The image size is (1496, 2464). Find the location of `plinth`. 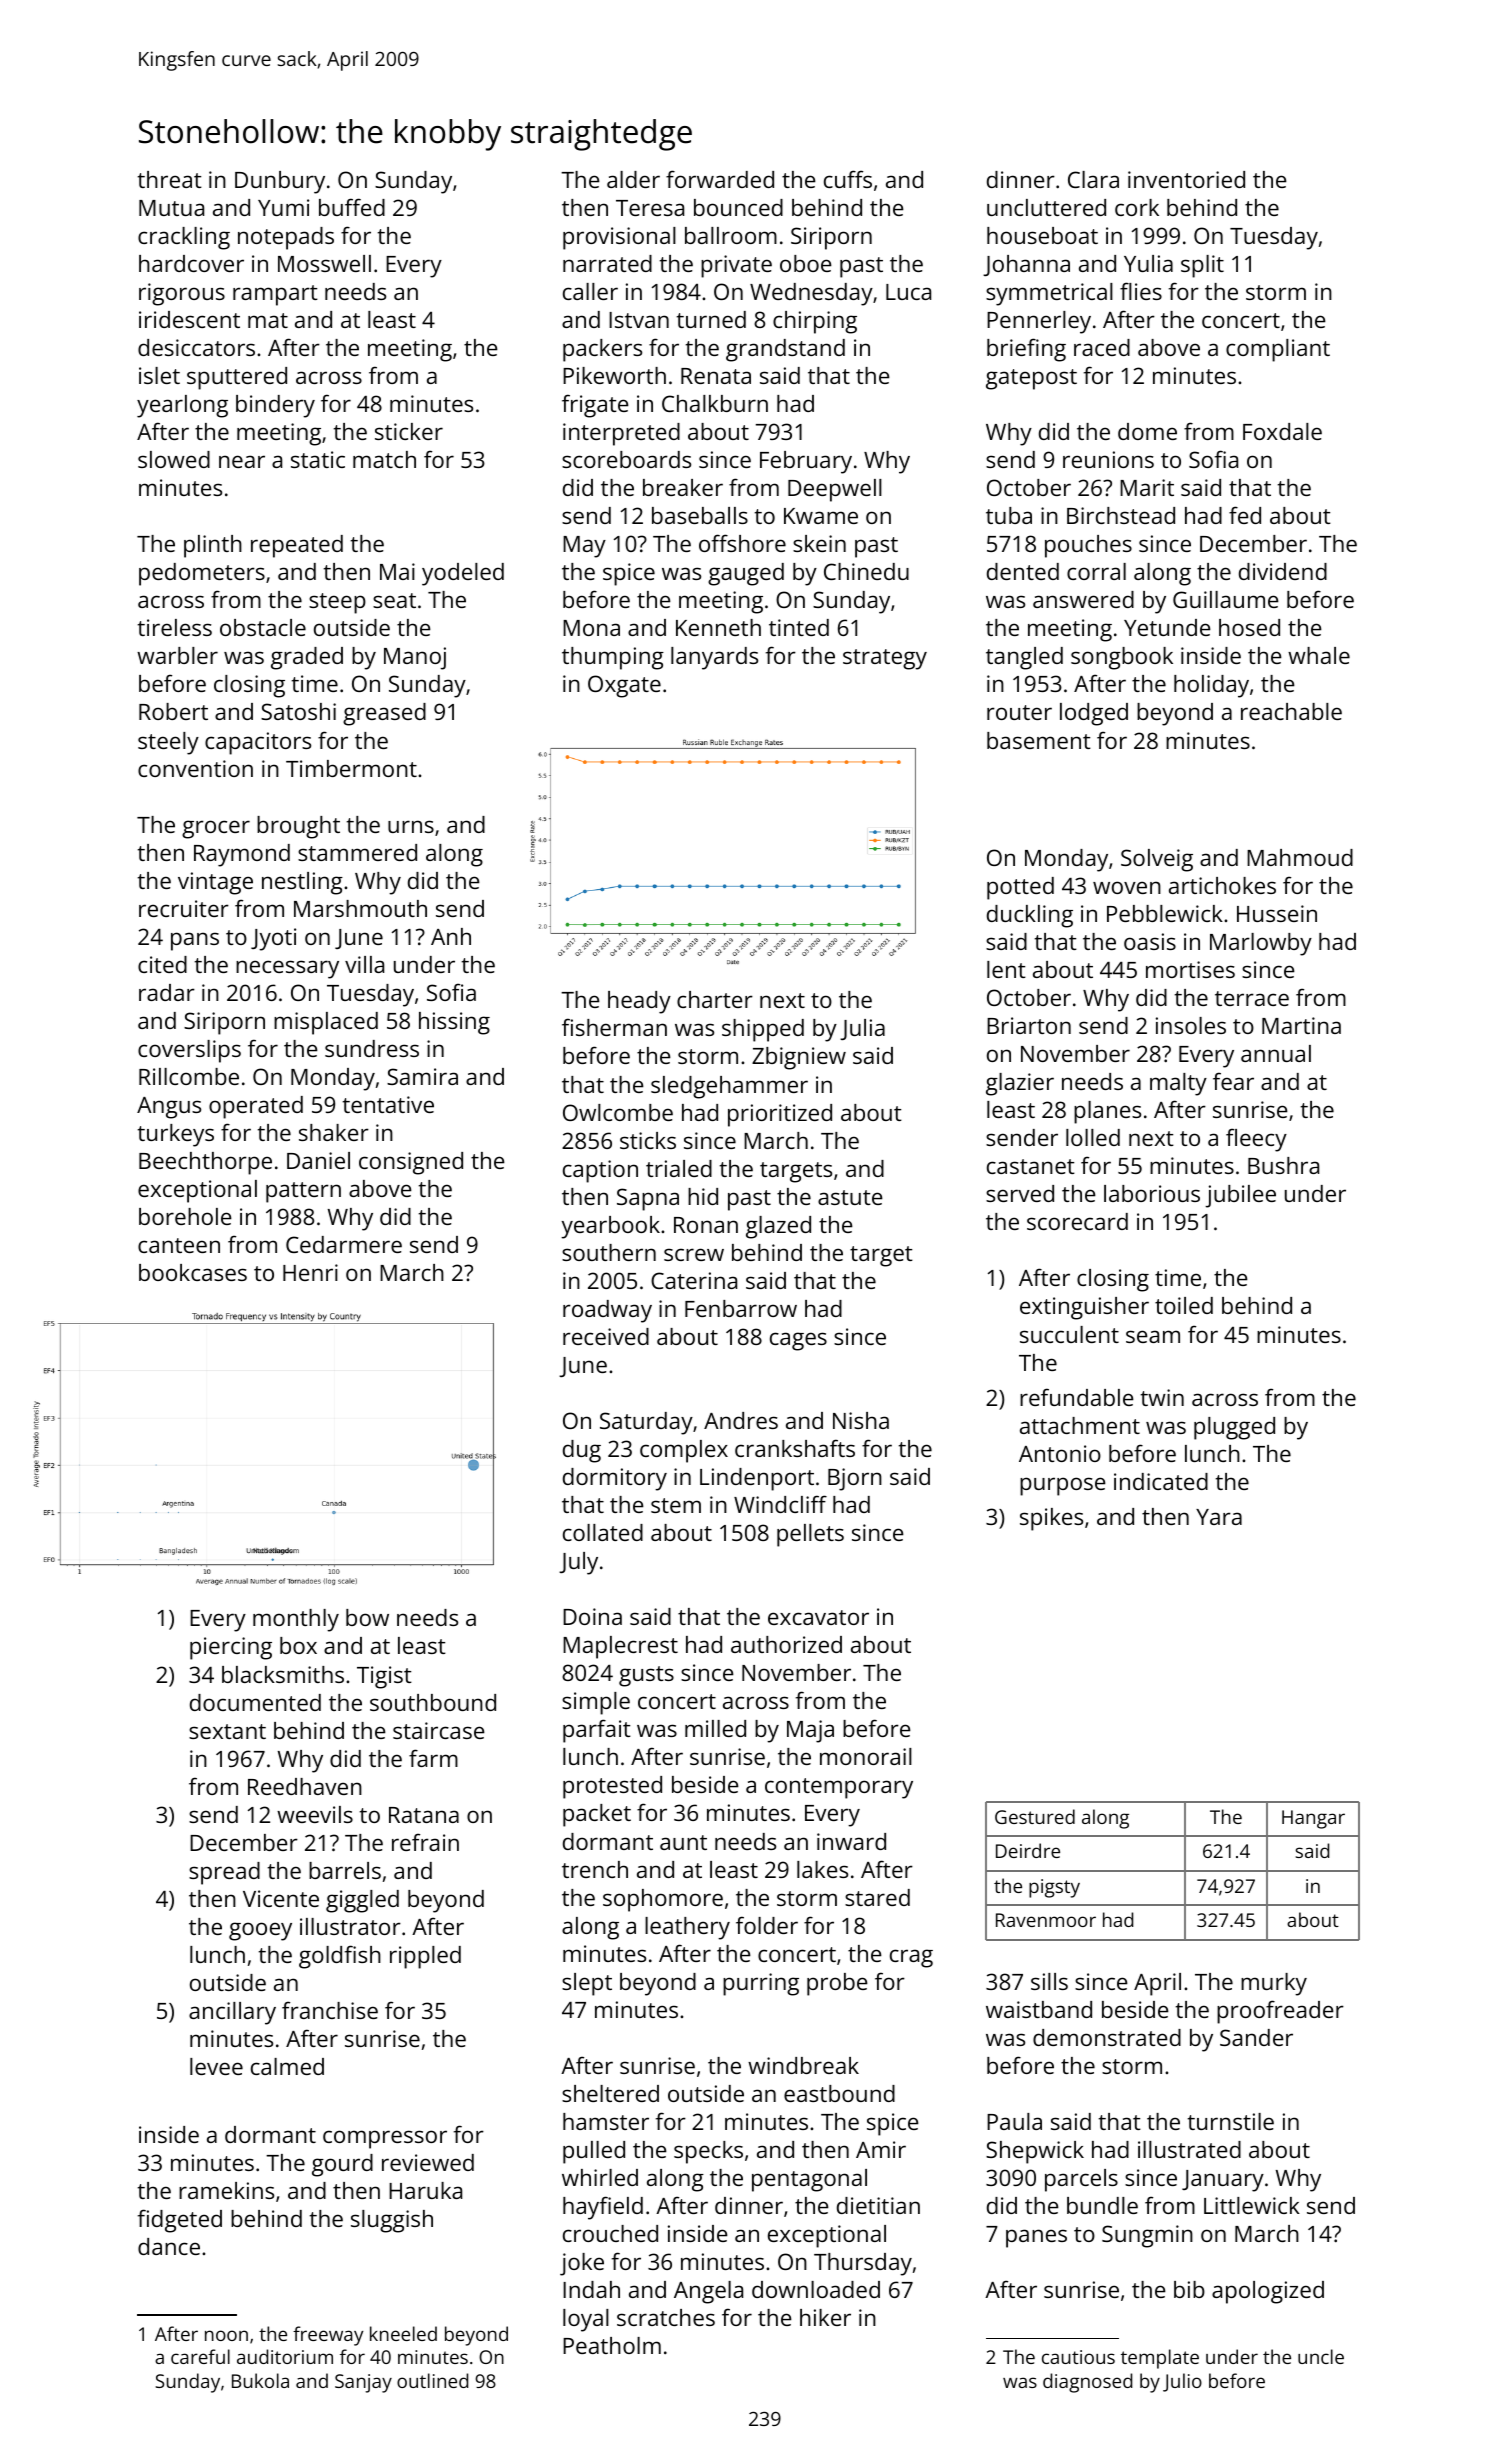

plinth is located at coordinates (213, 546).
